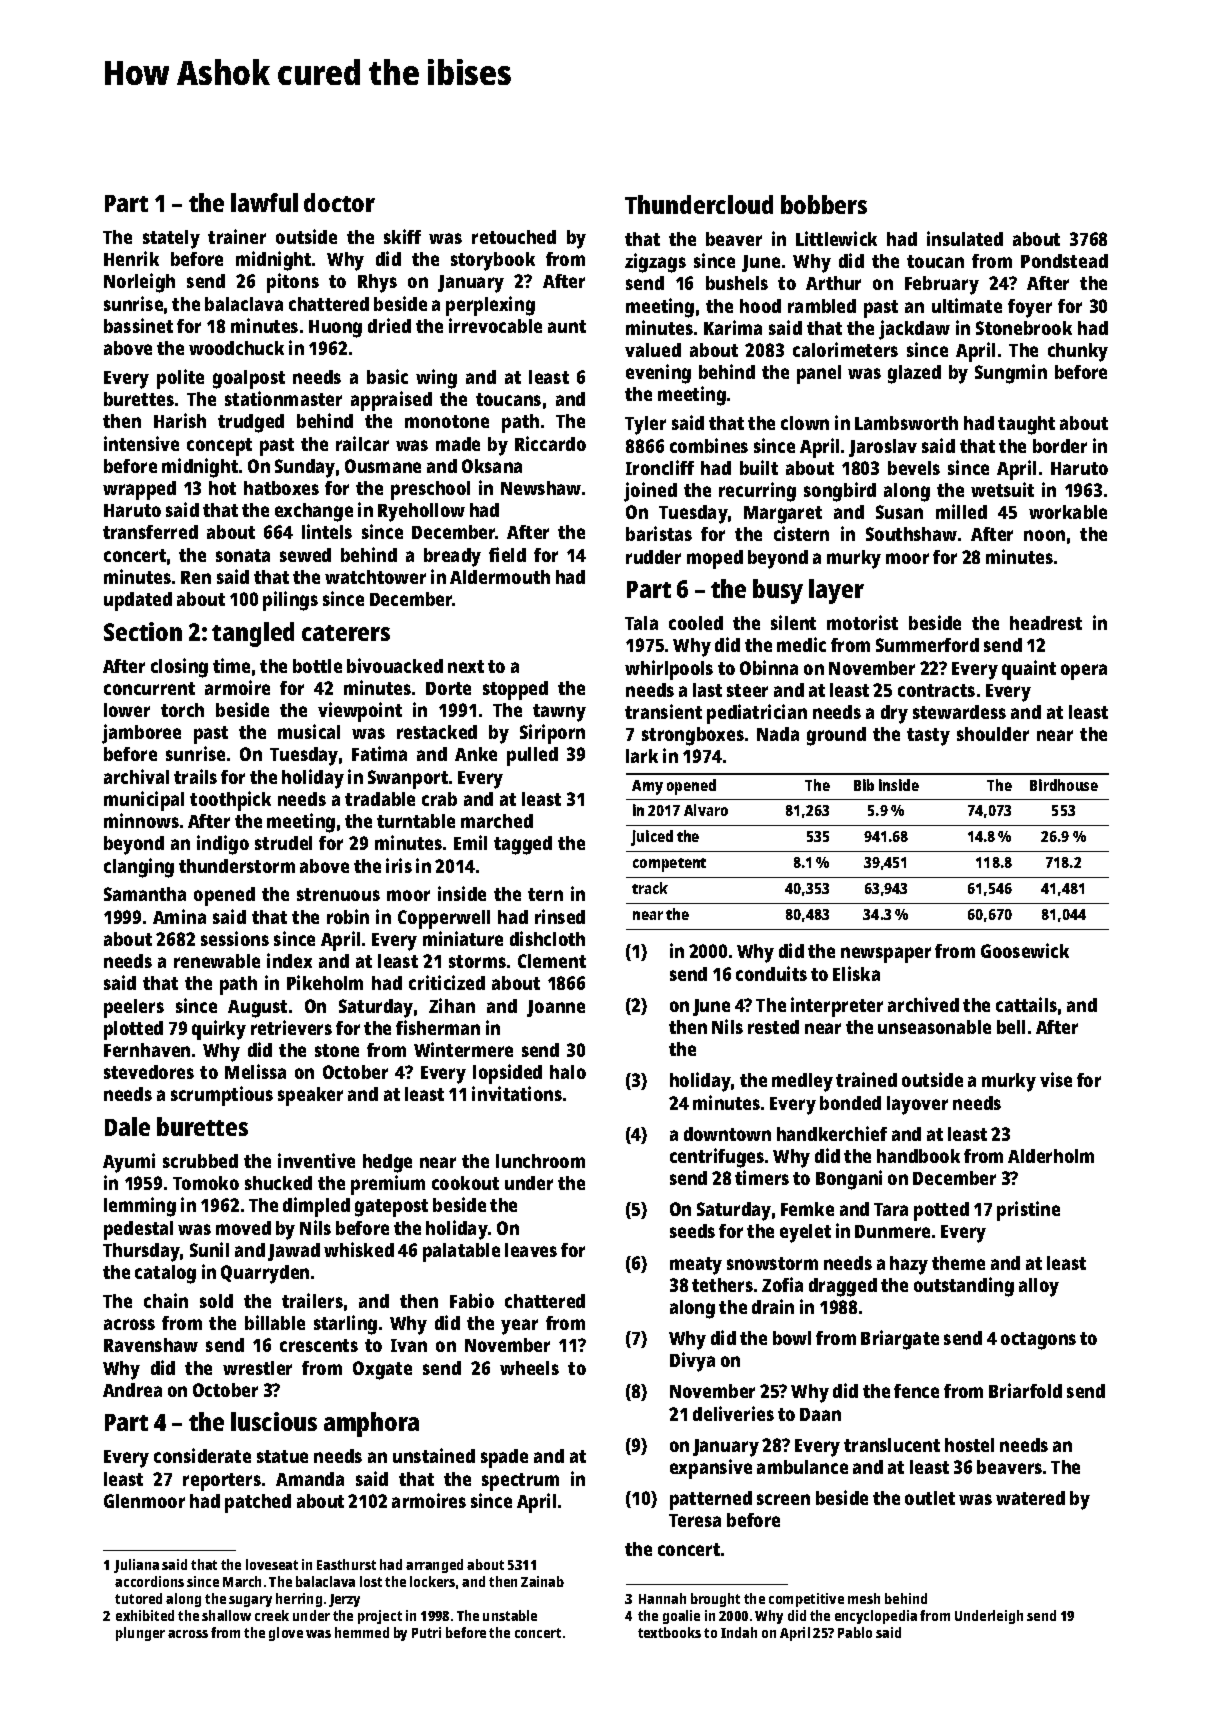  Describe the element at coordinates (209, 1249) in the page. I see `Sunil` at that location.
